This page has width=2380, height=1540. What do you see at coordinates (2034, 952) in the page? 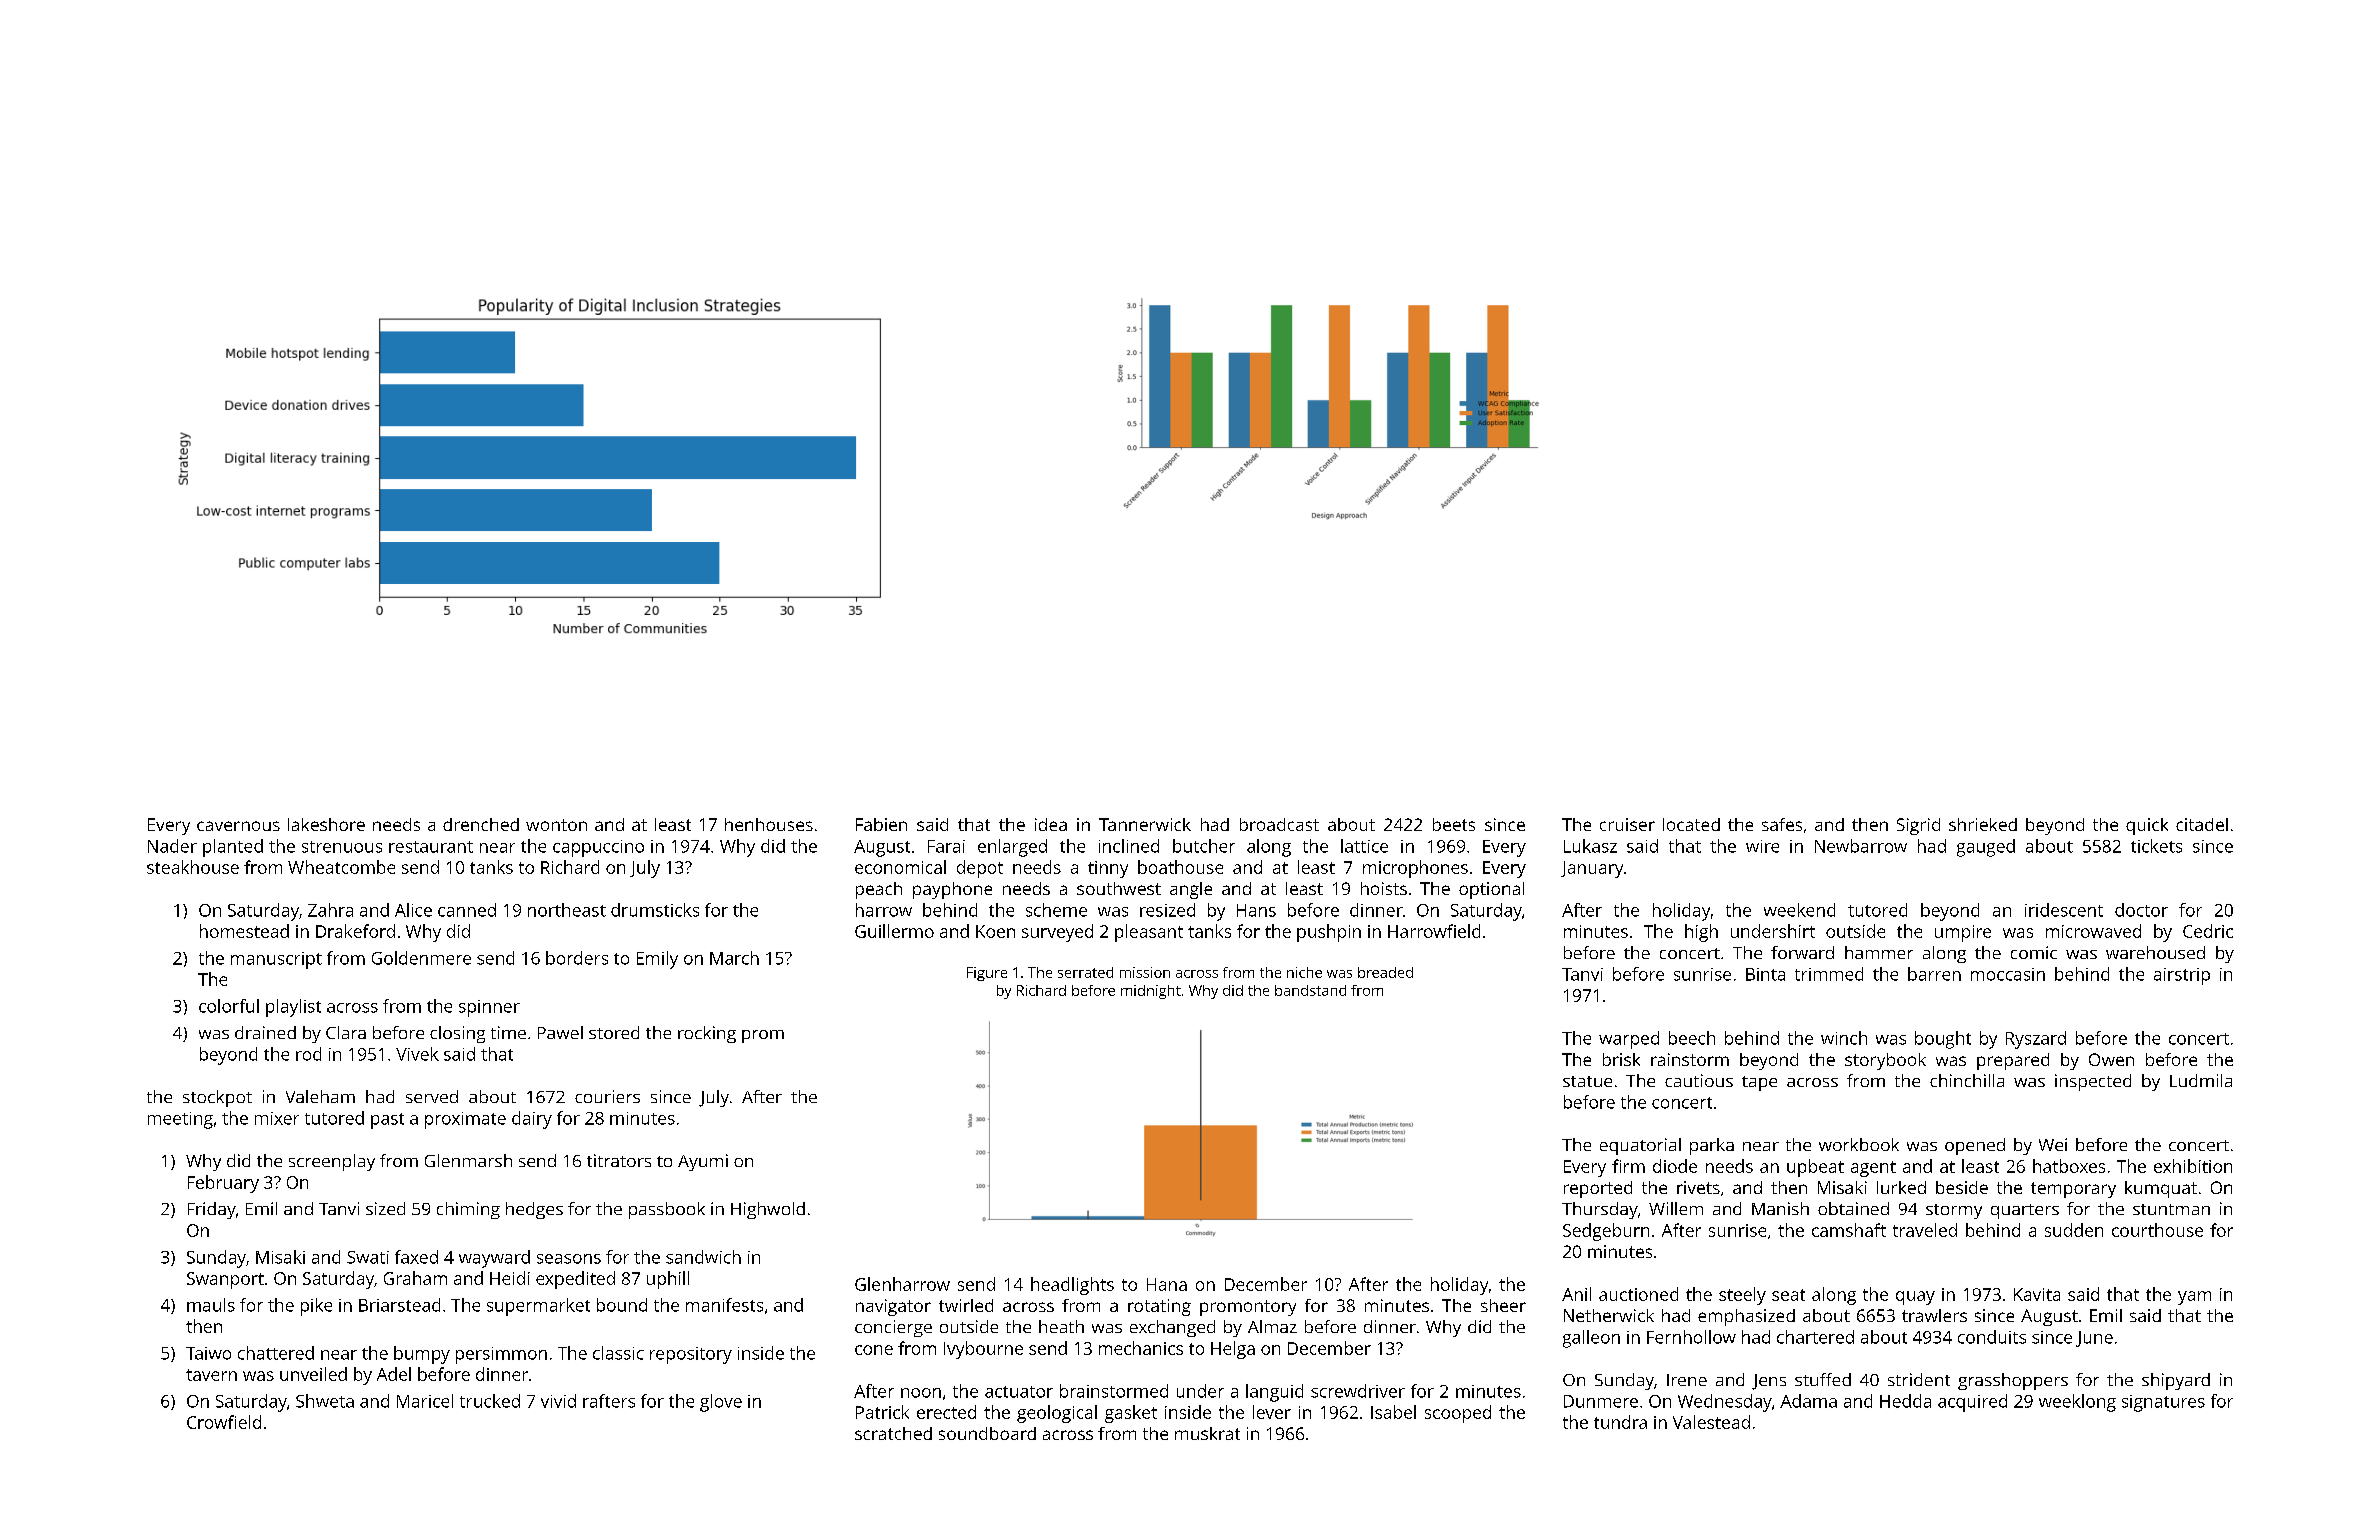
I see `comic` at bounding box center [2034, 952].
